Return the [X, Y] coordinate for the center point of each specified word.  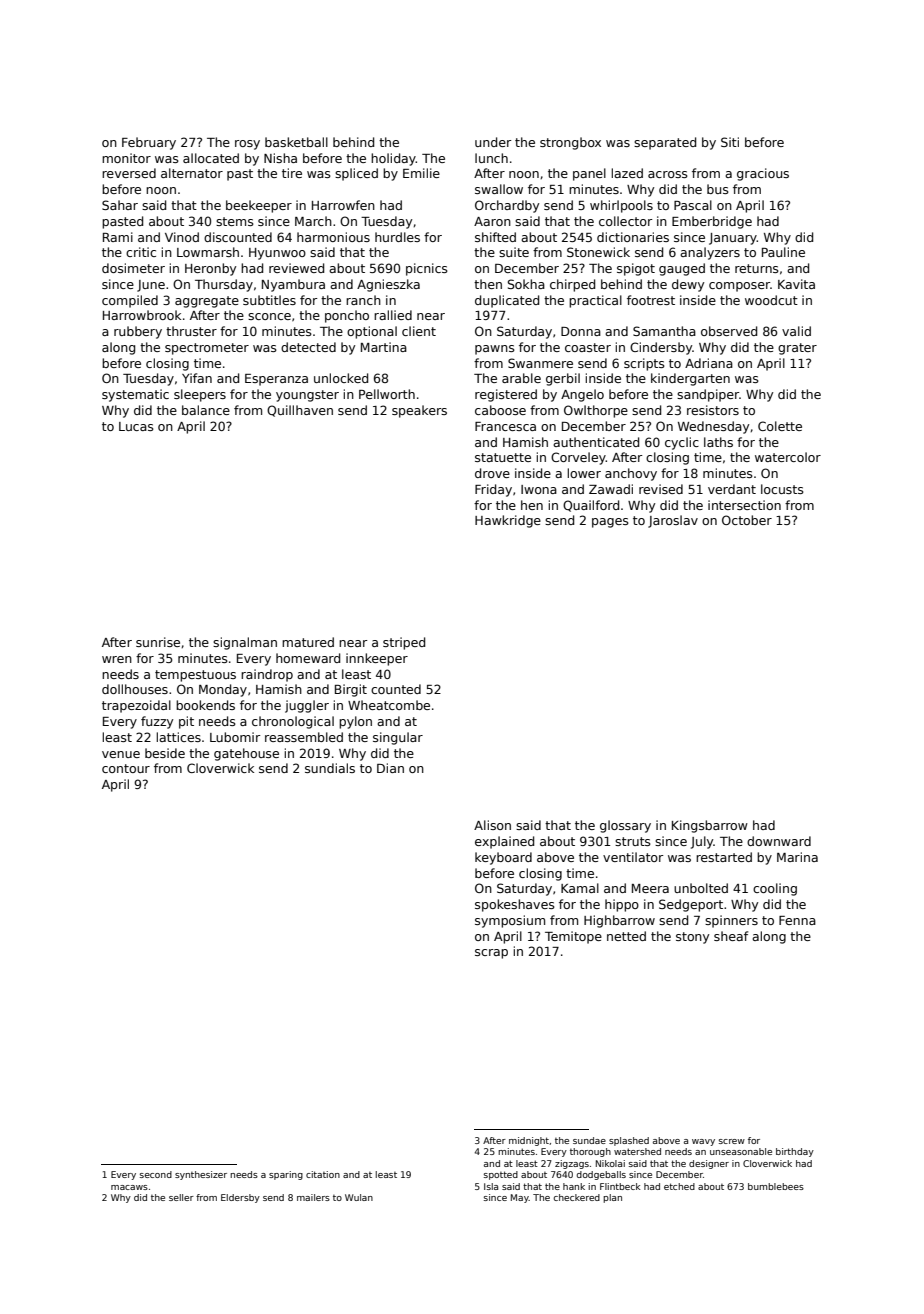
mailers [313, 1197]
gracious [763, 174]
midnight [529, 1141]
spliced [356, 174]
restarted [724, 857]
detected [308, 347]
